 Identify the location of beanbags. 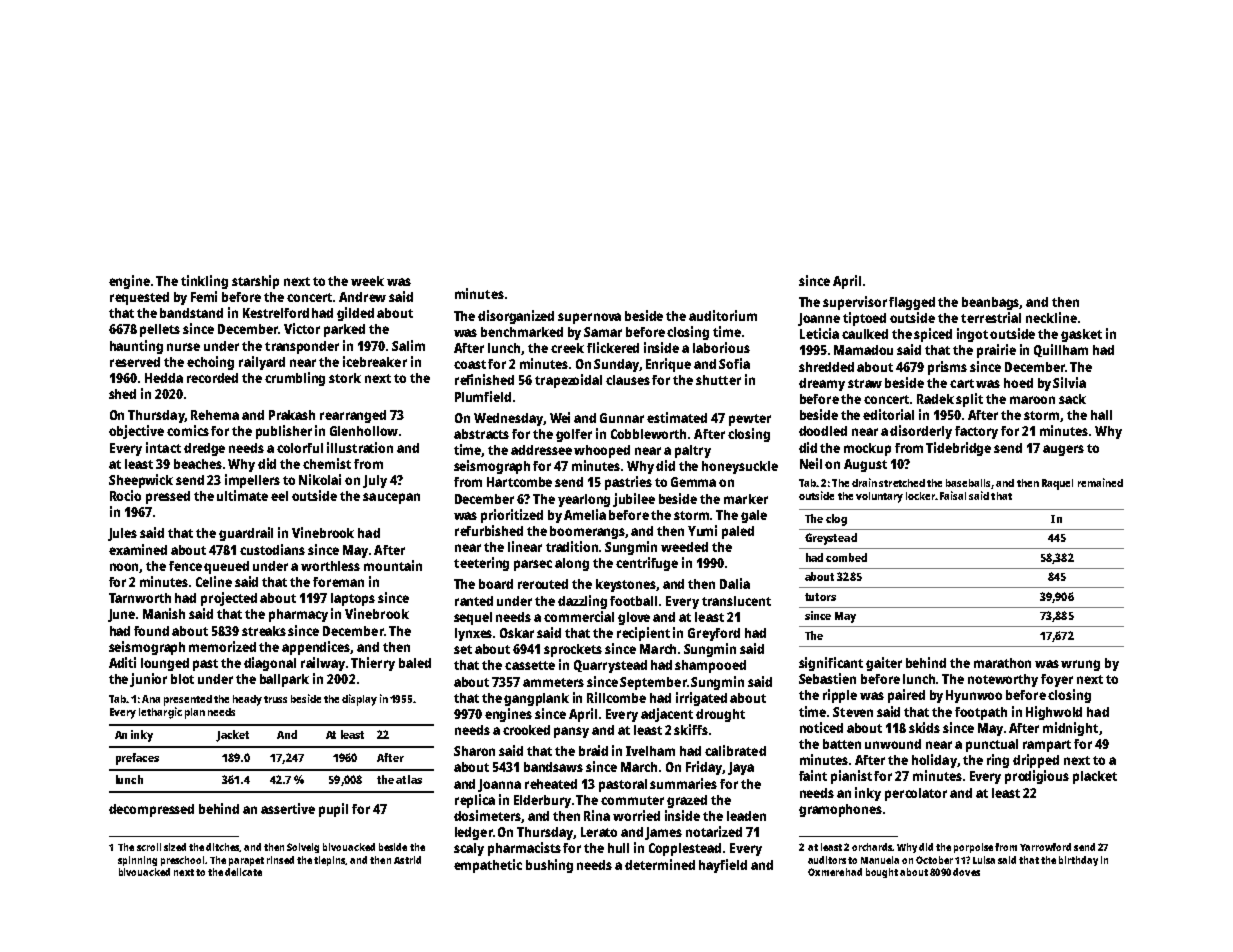
(991, 303).
